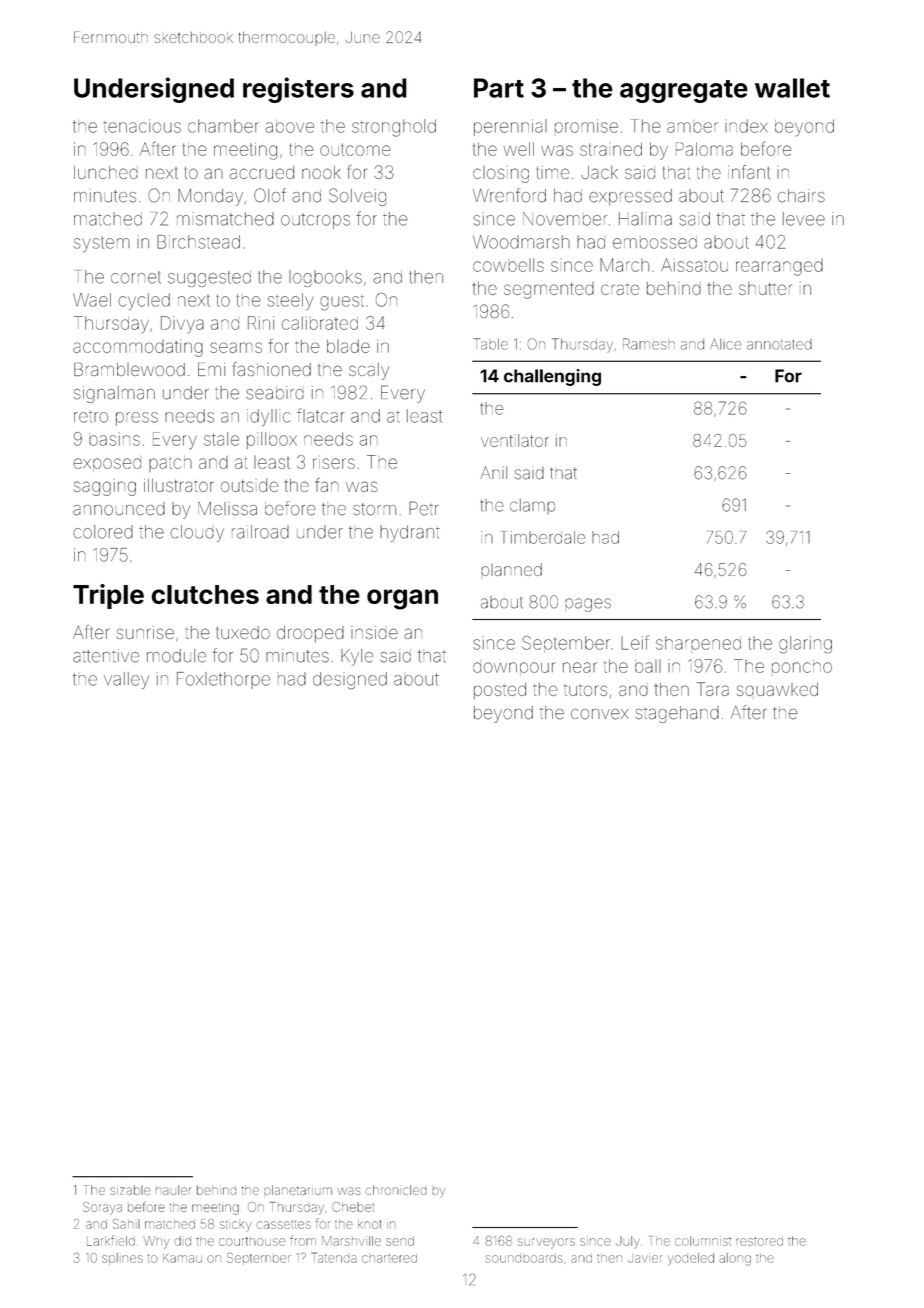  I want to click on valley, so click(126, 680).
